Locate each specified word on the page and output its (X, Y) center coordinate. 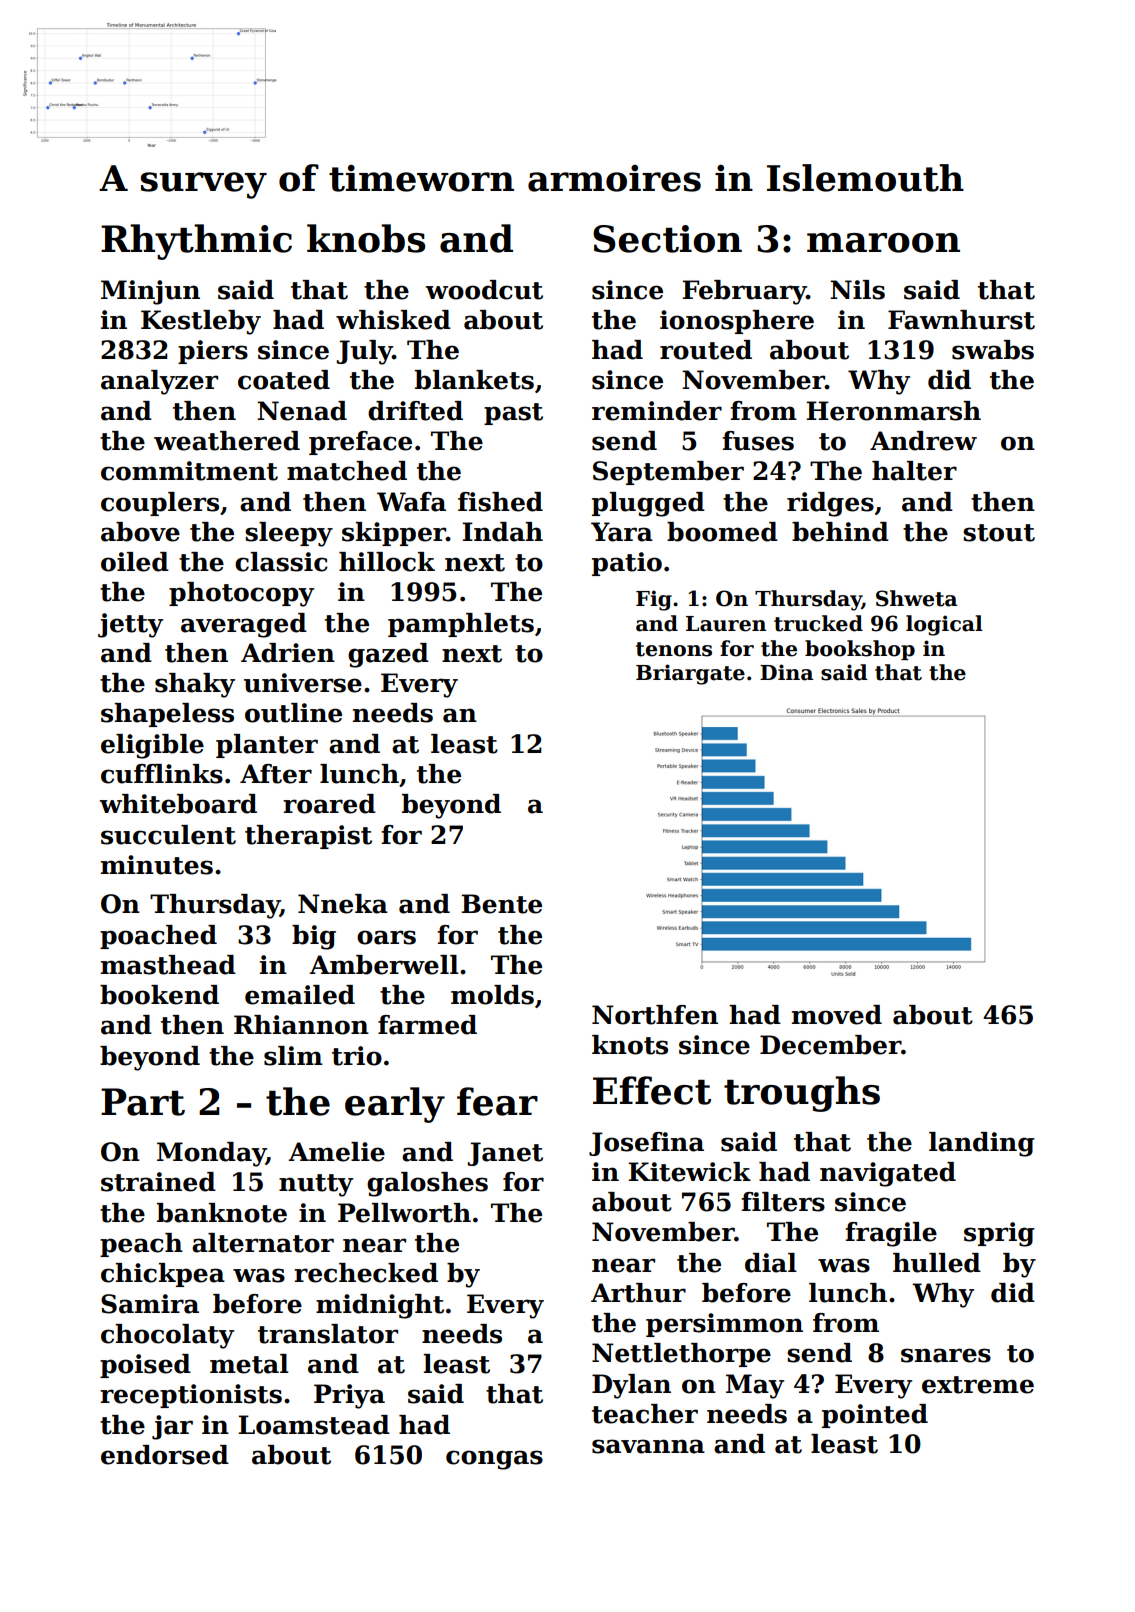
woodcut (484, 290)
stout (999, 533)
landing (982, 1144)
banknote (222, 1213)
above (140, 532)
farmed (427, 1025)
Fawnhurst (961, 320)
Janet (505, 1154)
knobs (366, 238)
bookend (159, 995)
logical (944, 625)
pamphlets (461, 625)
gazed (388, 655)
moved (837, 1015)
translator (328, 1334)
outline (293, 713)
